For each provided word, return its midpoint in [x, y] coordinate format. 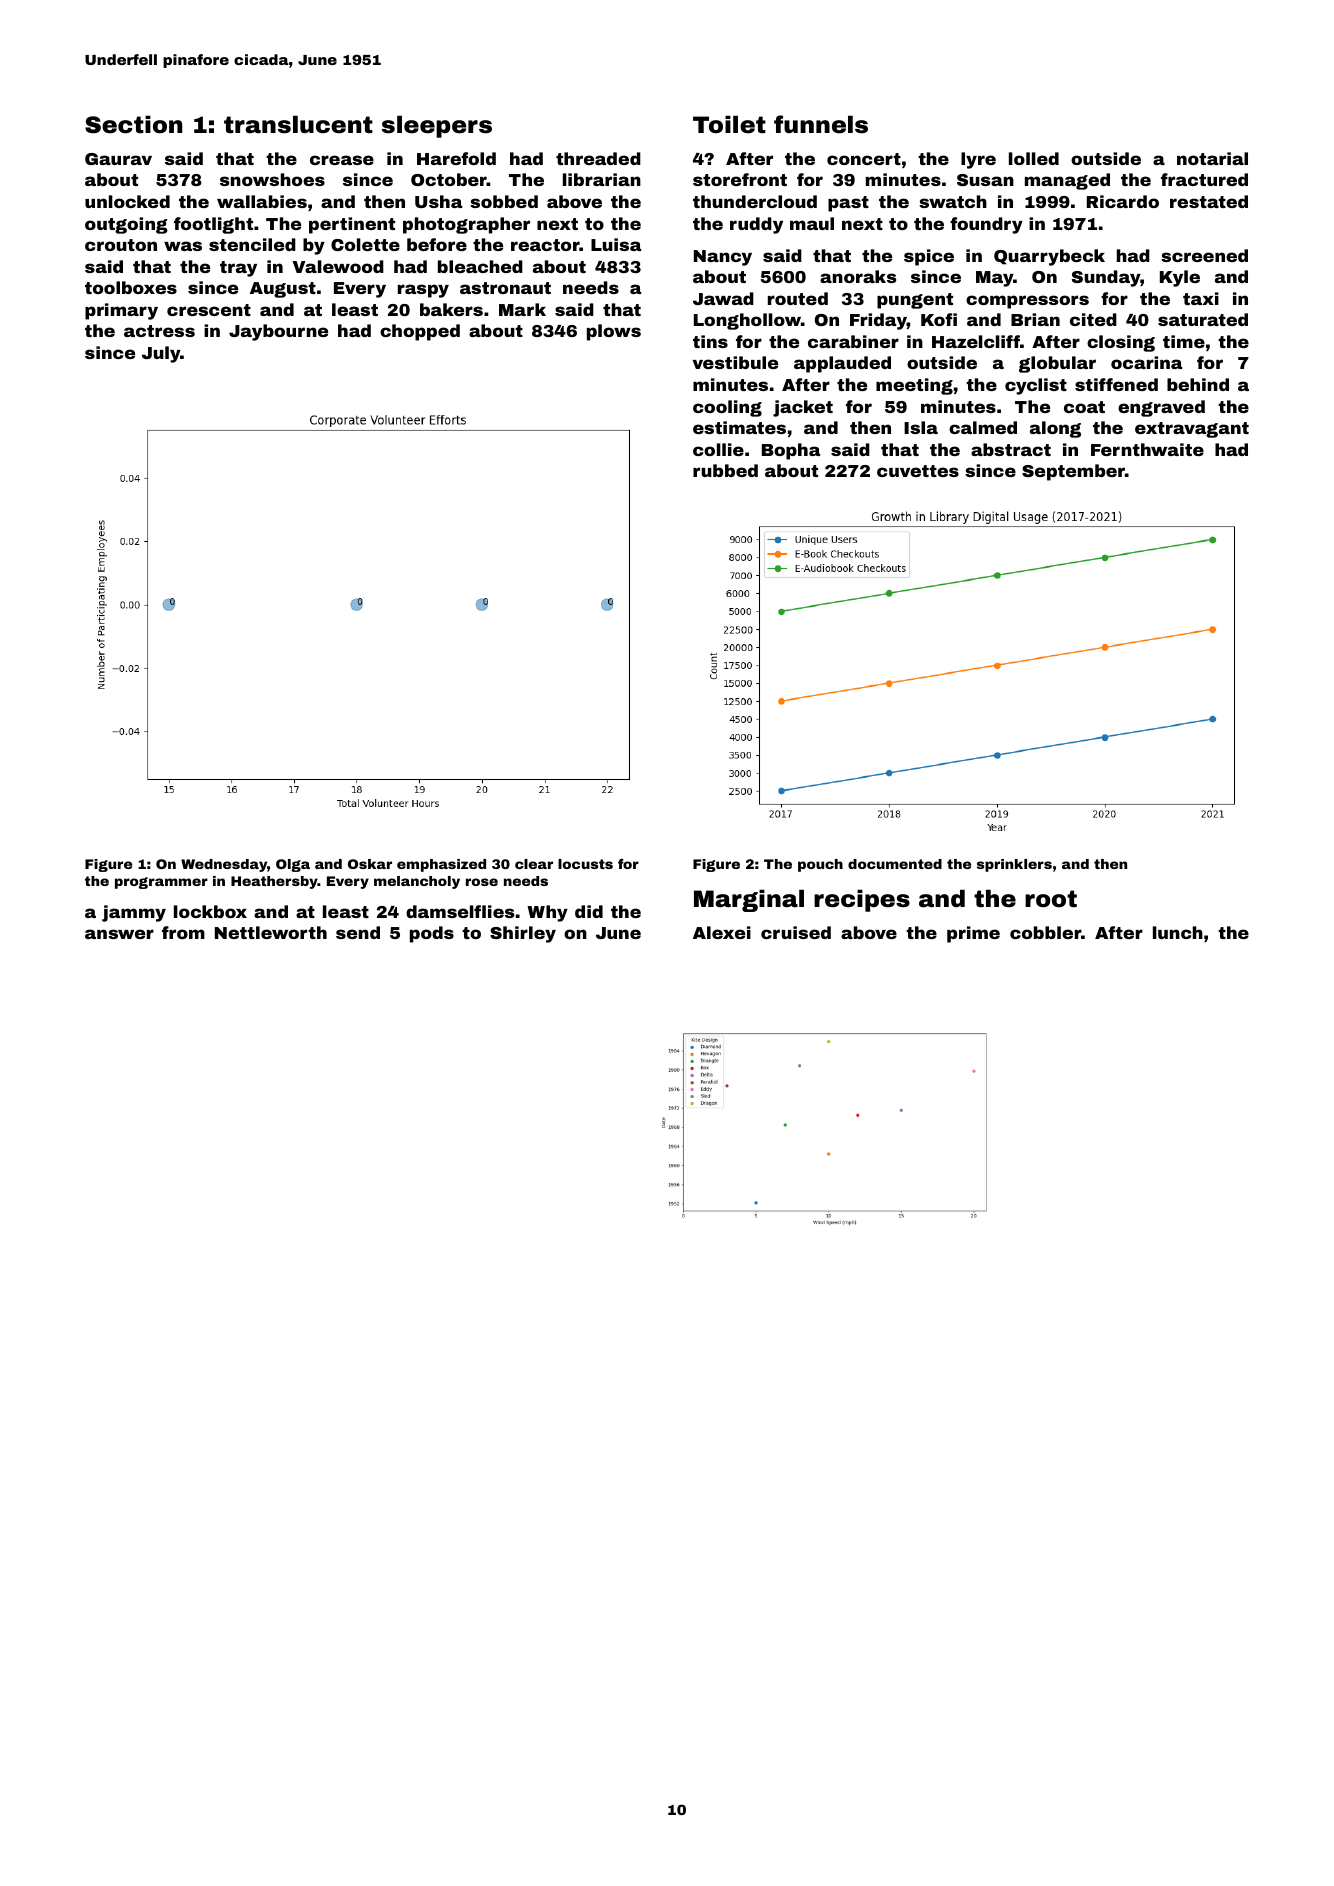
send [358, 932]
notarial [1212, 158]
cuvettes [918, 471]
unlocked [127, 201]
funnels [821, 124]
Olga [293, 865]
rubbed [725, 470]
